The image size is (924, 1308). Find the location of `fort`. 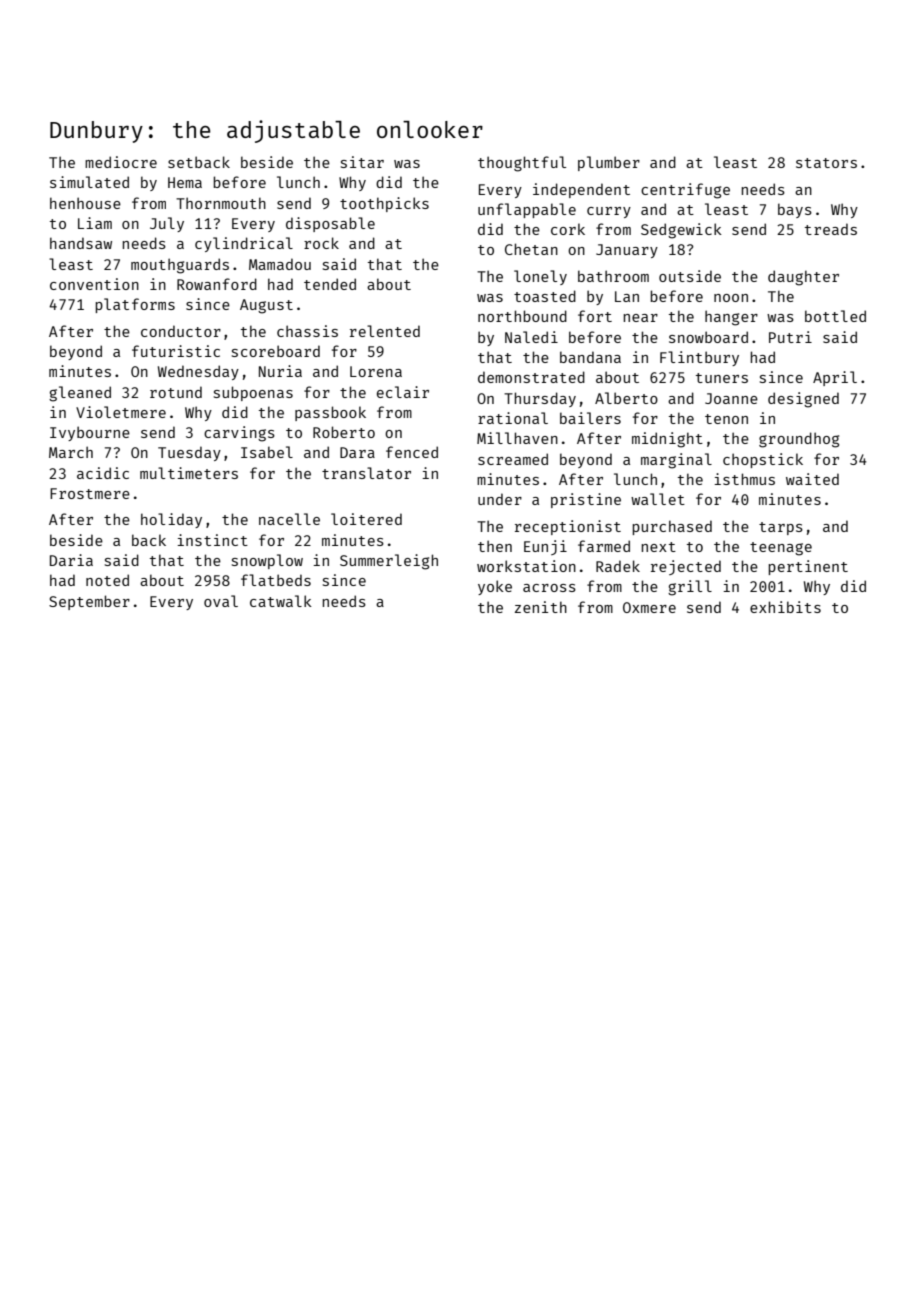

fort is located at coordinates (595, 316).
